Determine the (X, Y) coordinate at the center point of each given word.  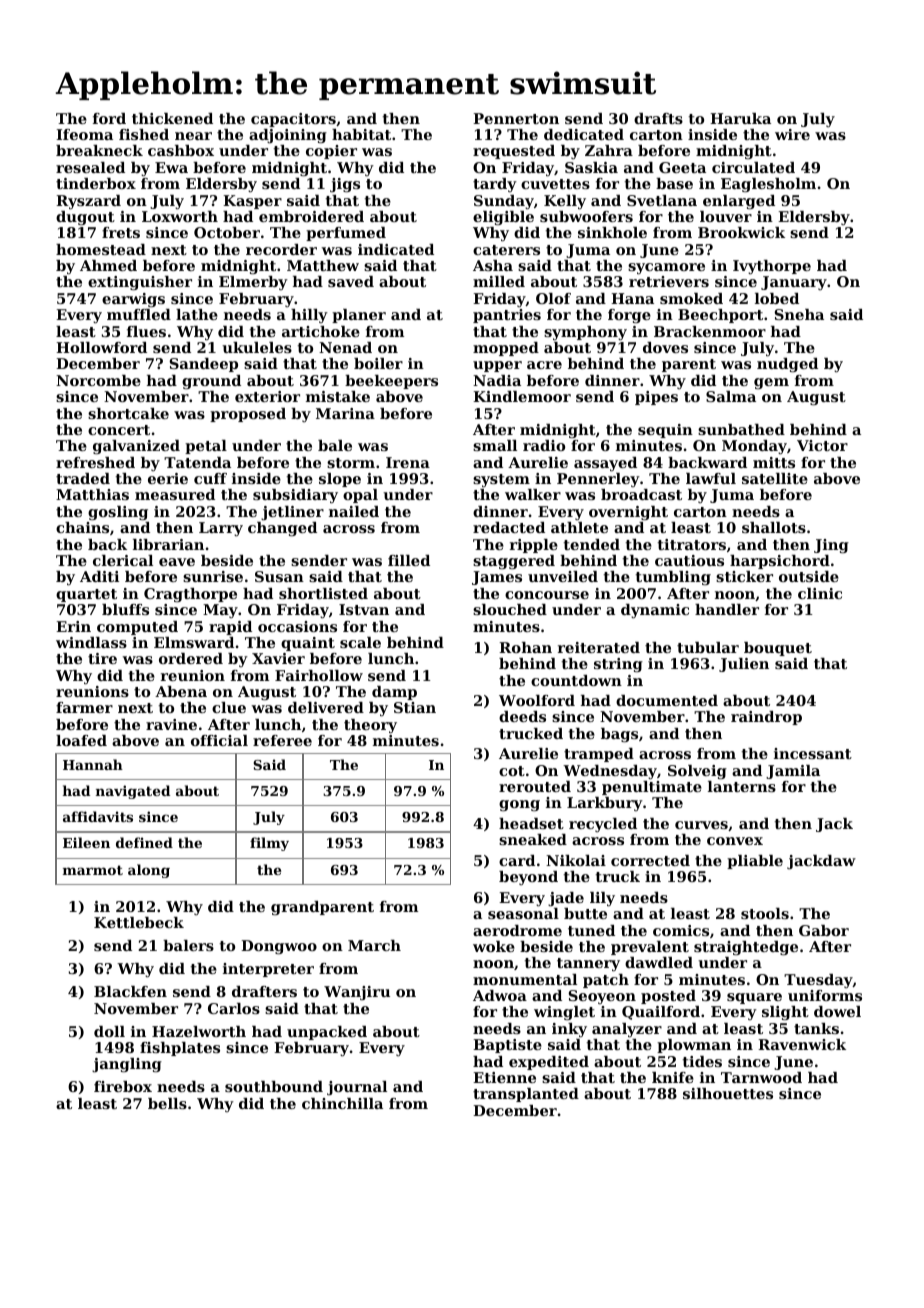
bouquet (778, 649)
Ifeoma (84, 134)
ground (211, 382)
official (219, 740)
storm (351, 463)
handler (727, 609)
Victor (822, 445)
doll (109, 1031)
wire (792, 134)
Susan (279, 576)
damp (394, 693)
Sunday (504, 202)
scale (360, 642)
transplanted (526, 1095)
